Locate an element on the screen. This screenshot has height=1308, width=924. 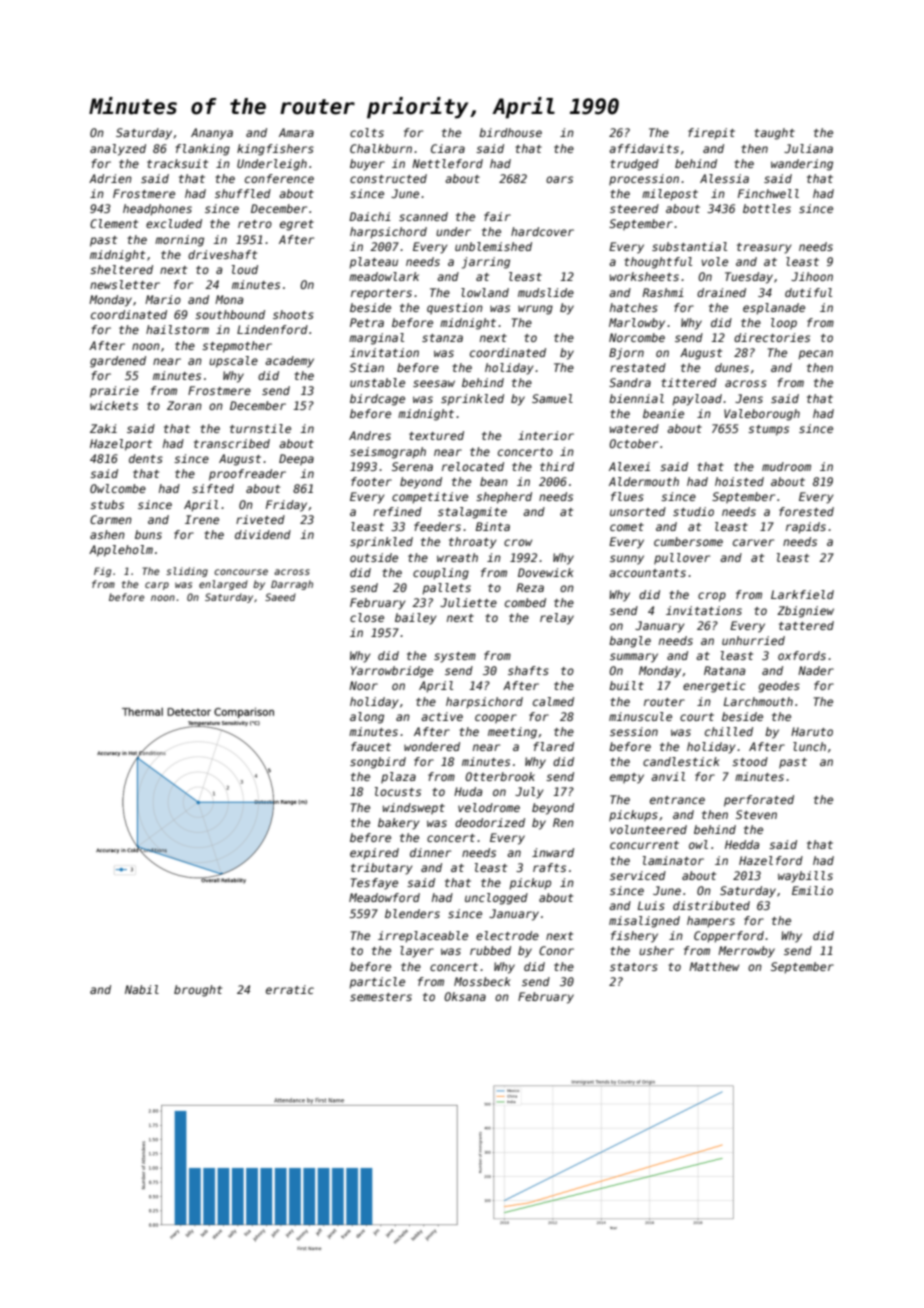
brought is located at coordinates (198, 991).
